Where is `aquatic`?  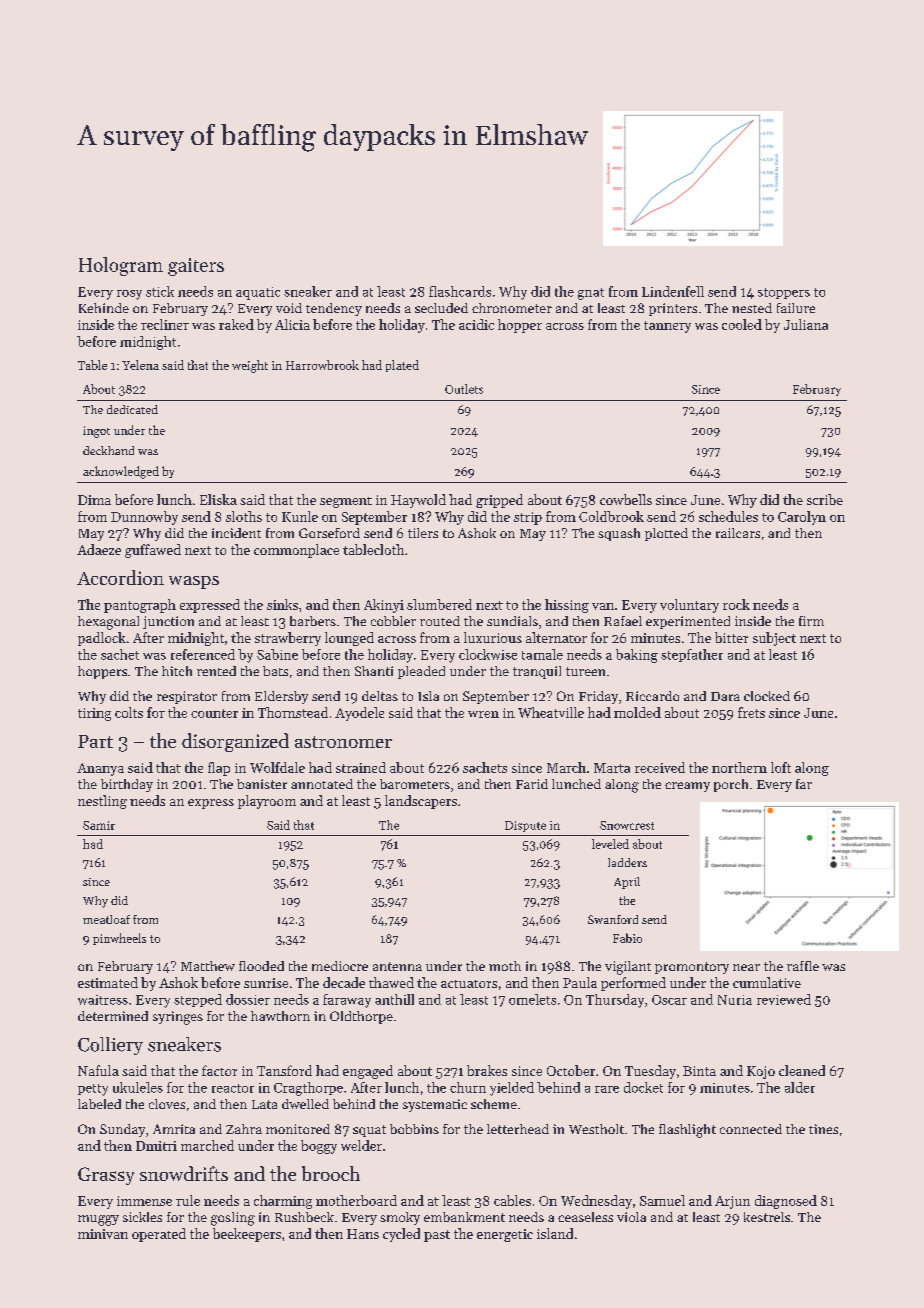 aquatic is located at coordinates (258, 293).
